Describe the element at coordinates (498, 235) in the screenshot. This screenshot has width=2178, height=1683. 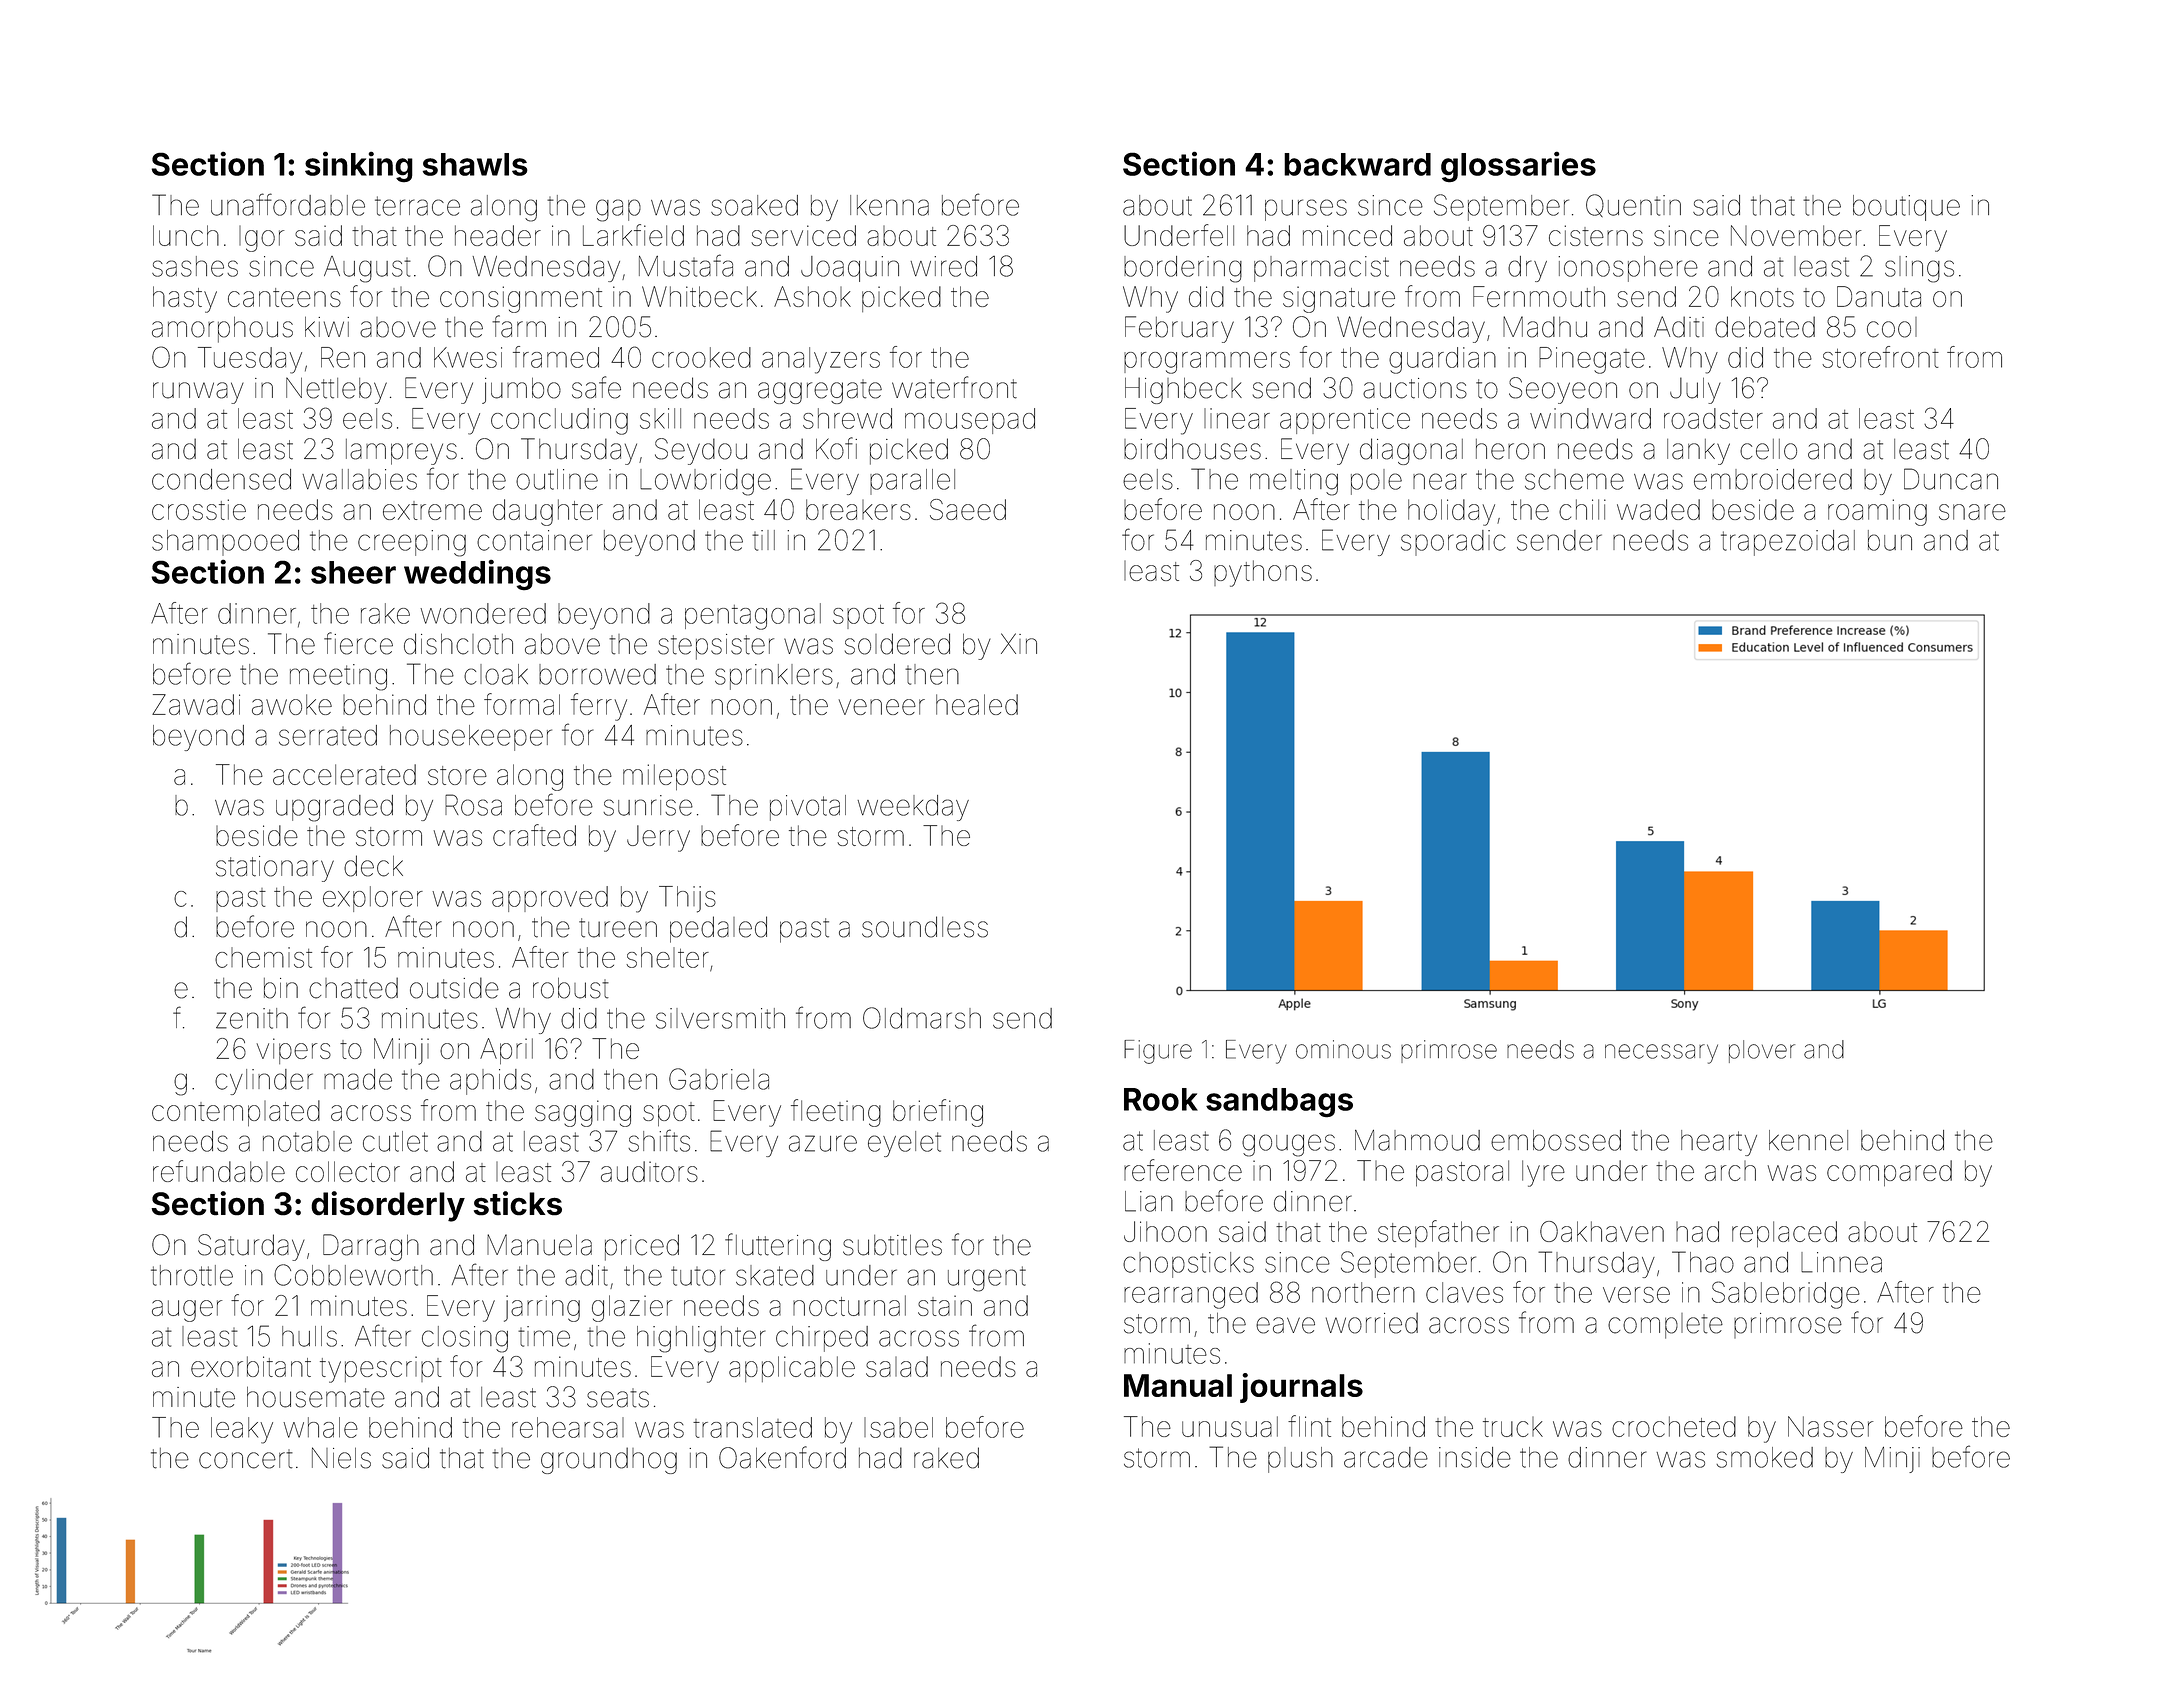
I see `header` at that location.
